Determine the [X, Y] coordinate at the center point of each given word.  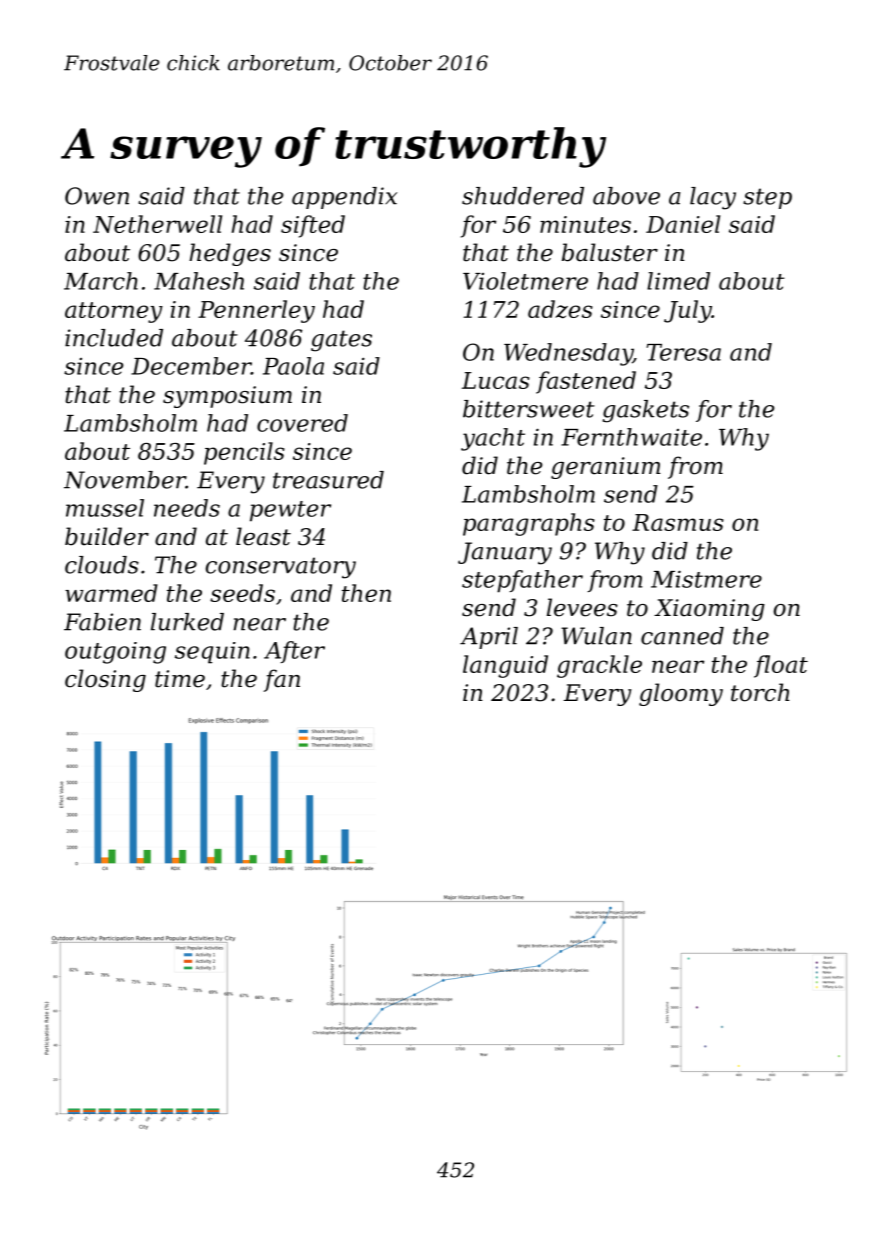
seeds [242, 593]
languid [505, 666]
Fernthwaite [631, 437]
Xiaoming [709, 610]
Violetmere [525, 281]
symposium [227, 397]
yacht [493, 439]
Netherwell [157, 224]
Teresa [683, 352]
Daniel [683, 224]
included [114, 338]
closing [105, 680]
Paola [293, 366]
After [294, 652]
